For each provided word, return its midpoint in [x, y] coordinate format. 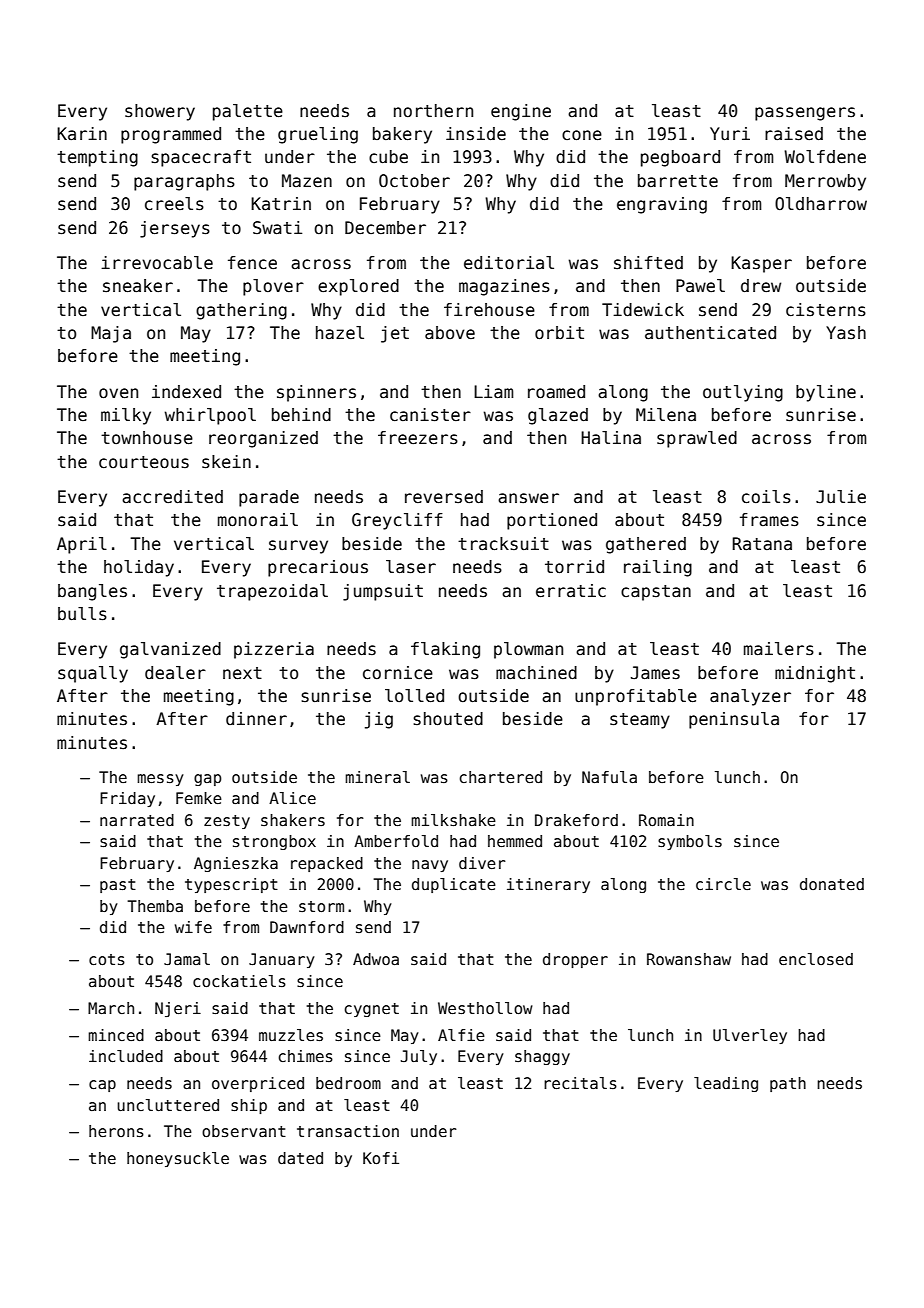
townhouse [147, 438]
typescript [231, 885]
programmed [171, 135]
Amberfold [396, 841]
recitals [580, 1083]
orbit [559, 333]
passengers [805, 114]
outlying [743, 393]
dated [300, 1158]
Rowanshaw [689, 959]
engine [521, 112]
